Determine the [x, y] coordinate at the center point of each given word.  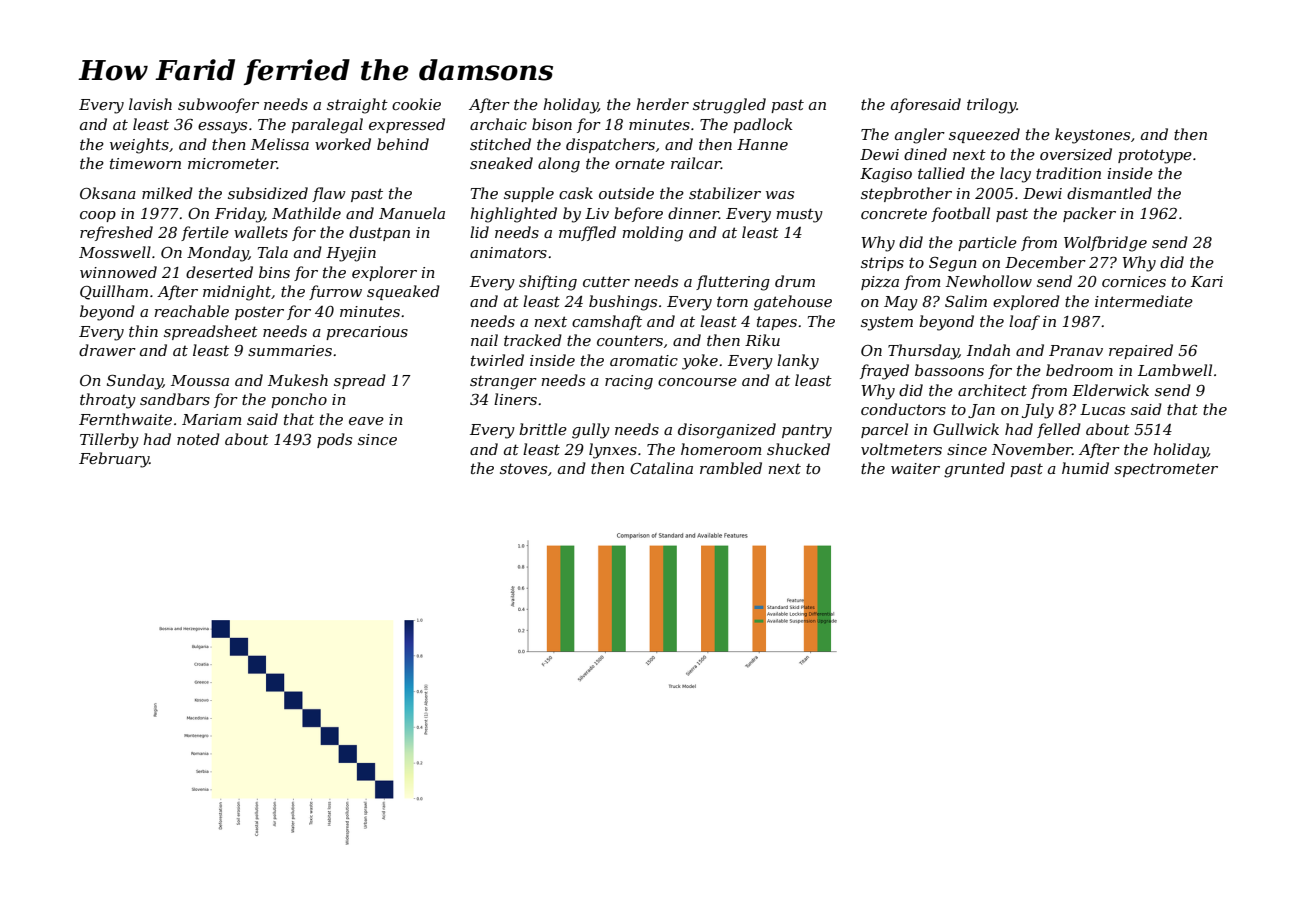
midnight [237, 293]
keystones [1092, 136]
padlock [763, 125]
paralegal [327, 126]
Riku [762, 340]
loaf [1024, 322]
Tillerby [109, 441]
